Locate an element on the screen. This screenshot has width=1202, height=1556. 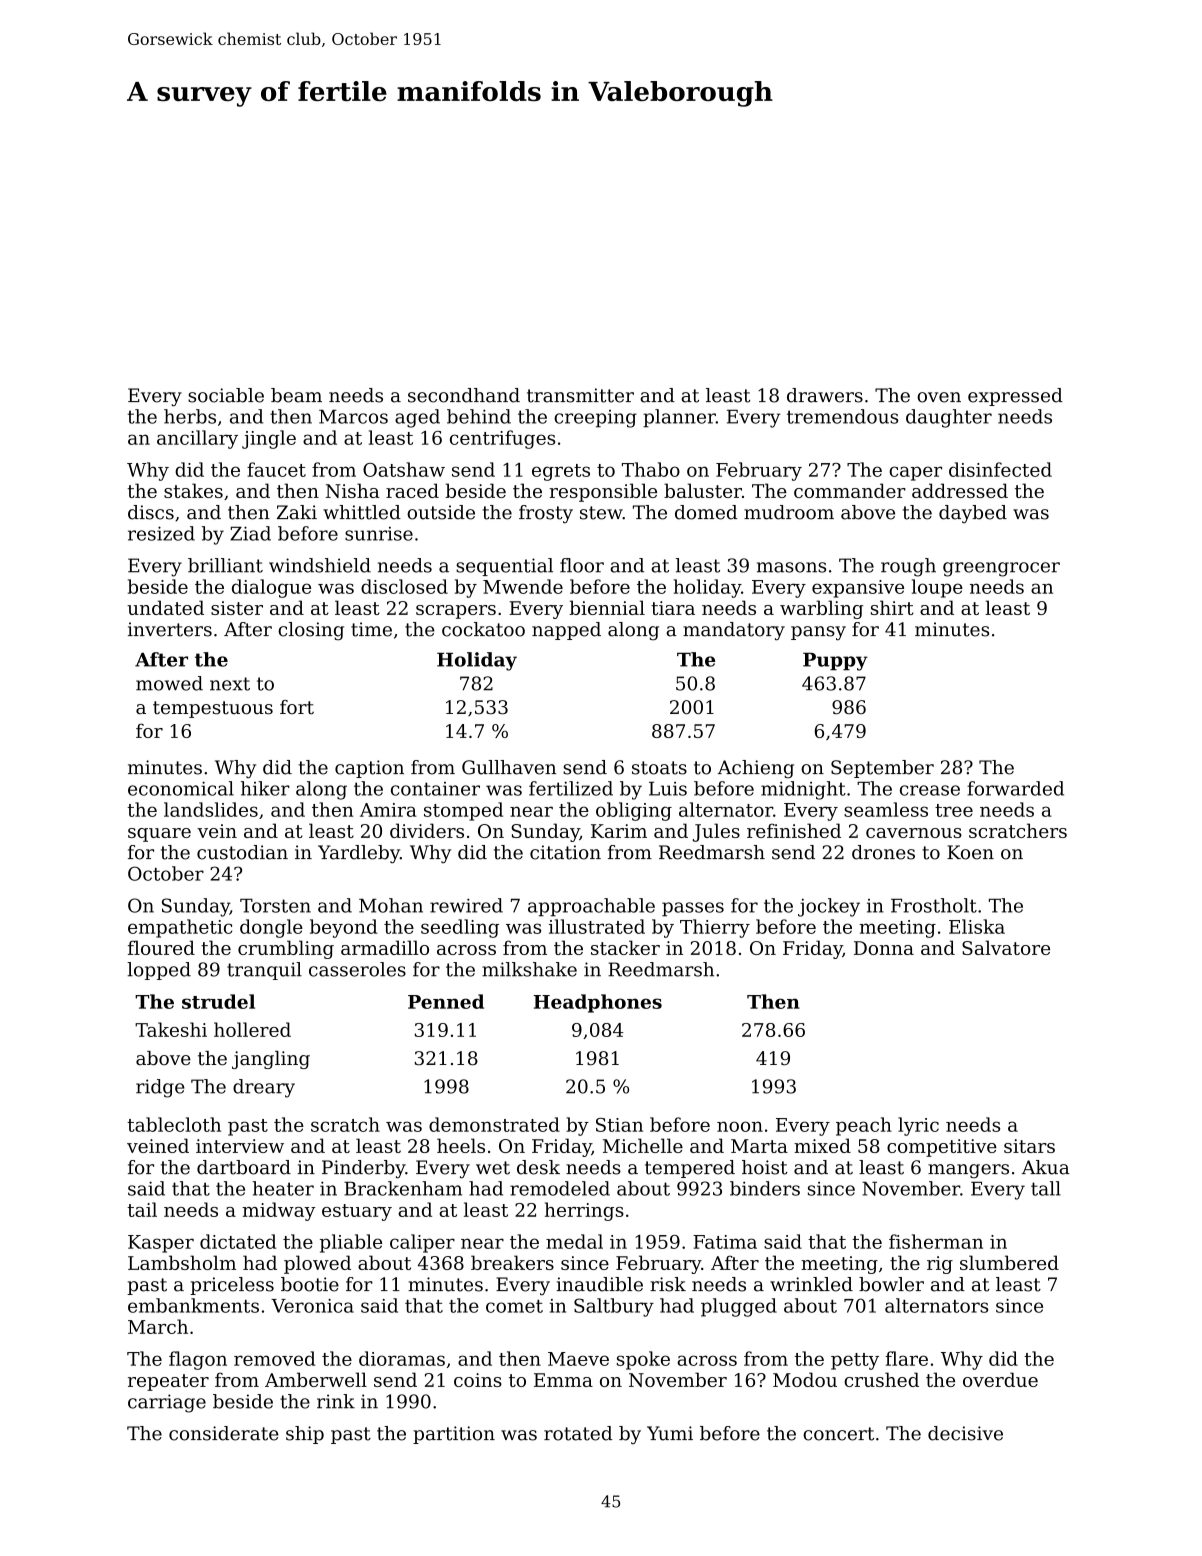
beam is located at coordinates (296, 395).
